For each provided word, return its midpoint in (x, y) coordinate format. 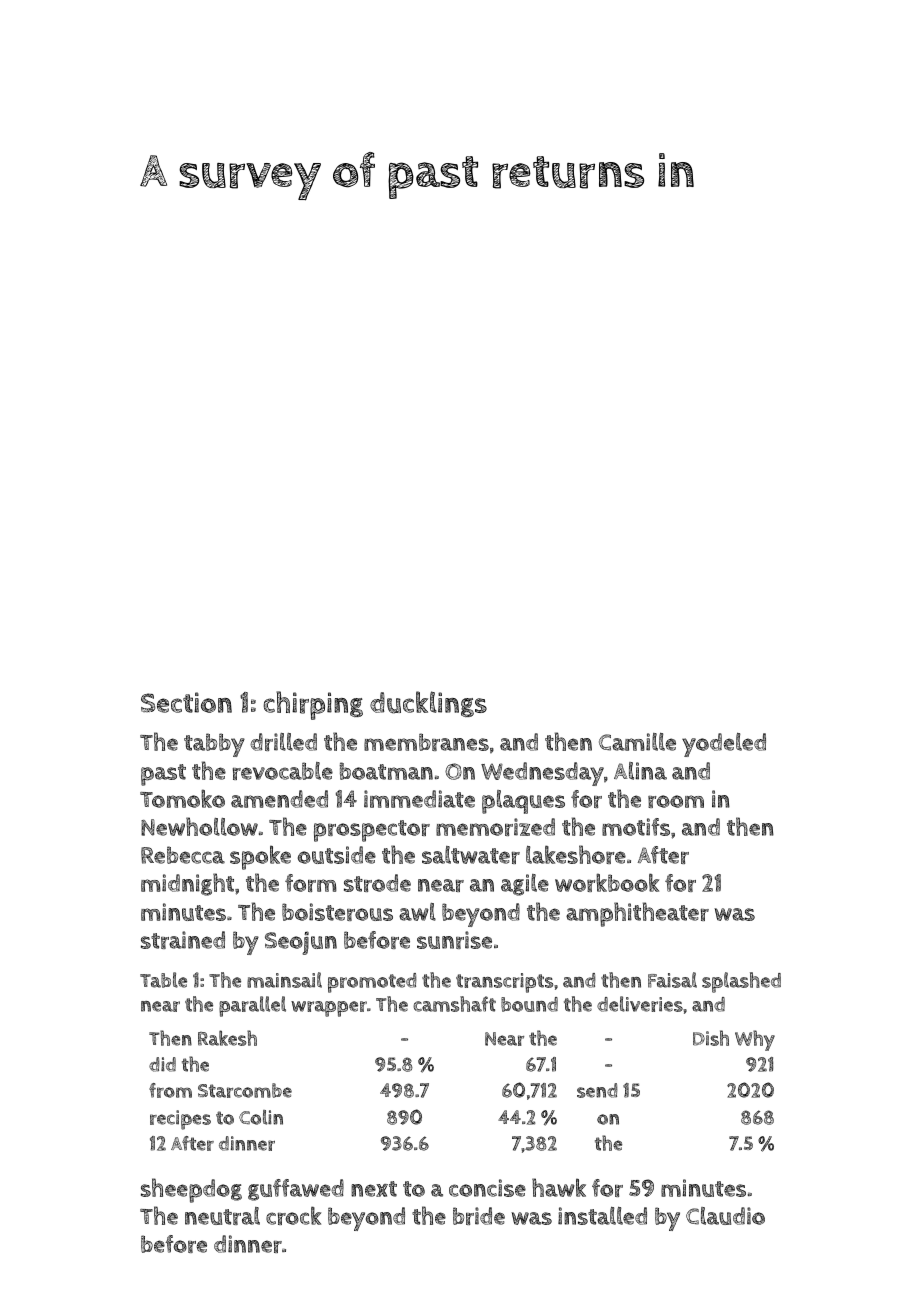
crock (293, 1215)
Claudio (725, 1216)
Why (755, 1040)
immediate (419, 799)
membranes (426, 742)
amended (279, 799)
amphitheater (637, 914)
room (676, 801)
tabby (214, 745)
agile (525, 885)
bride (479, 1216)
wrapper (329, 1009)
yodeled (724, 745)
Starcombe (245, 1090)
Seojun (301, 943)
